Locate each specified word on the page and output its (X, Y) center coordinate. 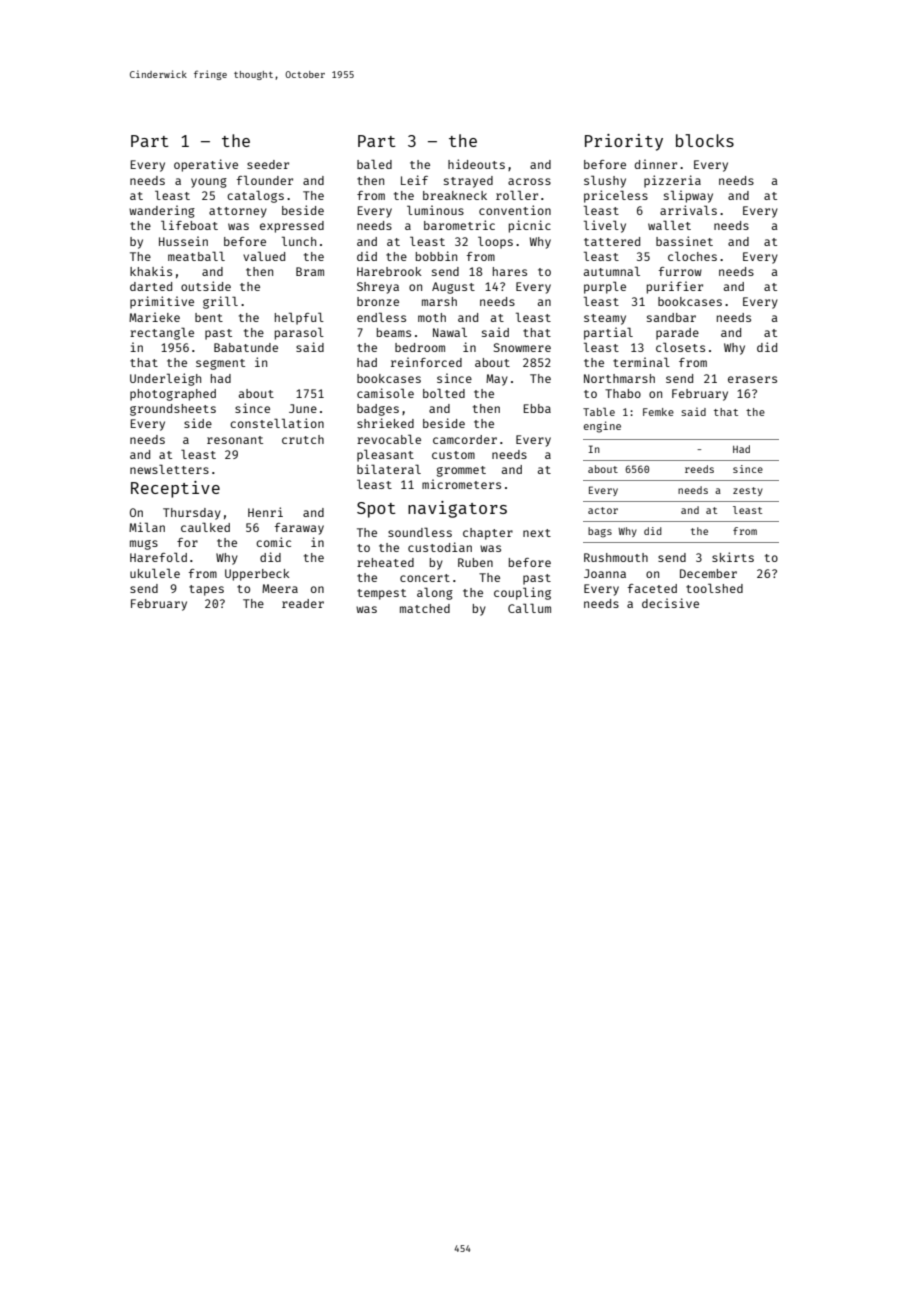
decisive (670, 603)
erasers (752, 379)
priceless (616, 196)
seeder (268, 164)
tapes (206, 590)
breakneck (455, 195)
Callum (529, 608)
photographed (173, 395)
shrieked (385, 423)
